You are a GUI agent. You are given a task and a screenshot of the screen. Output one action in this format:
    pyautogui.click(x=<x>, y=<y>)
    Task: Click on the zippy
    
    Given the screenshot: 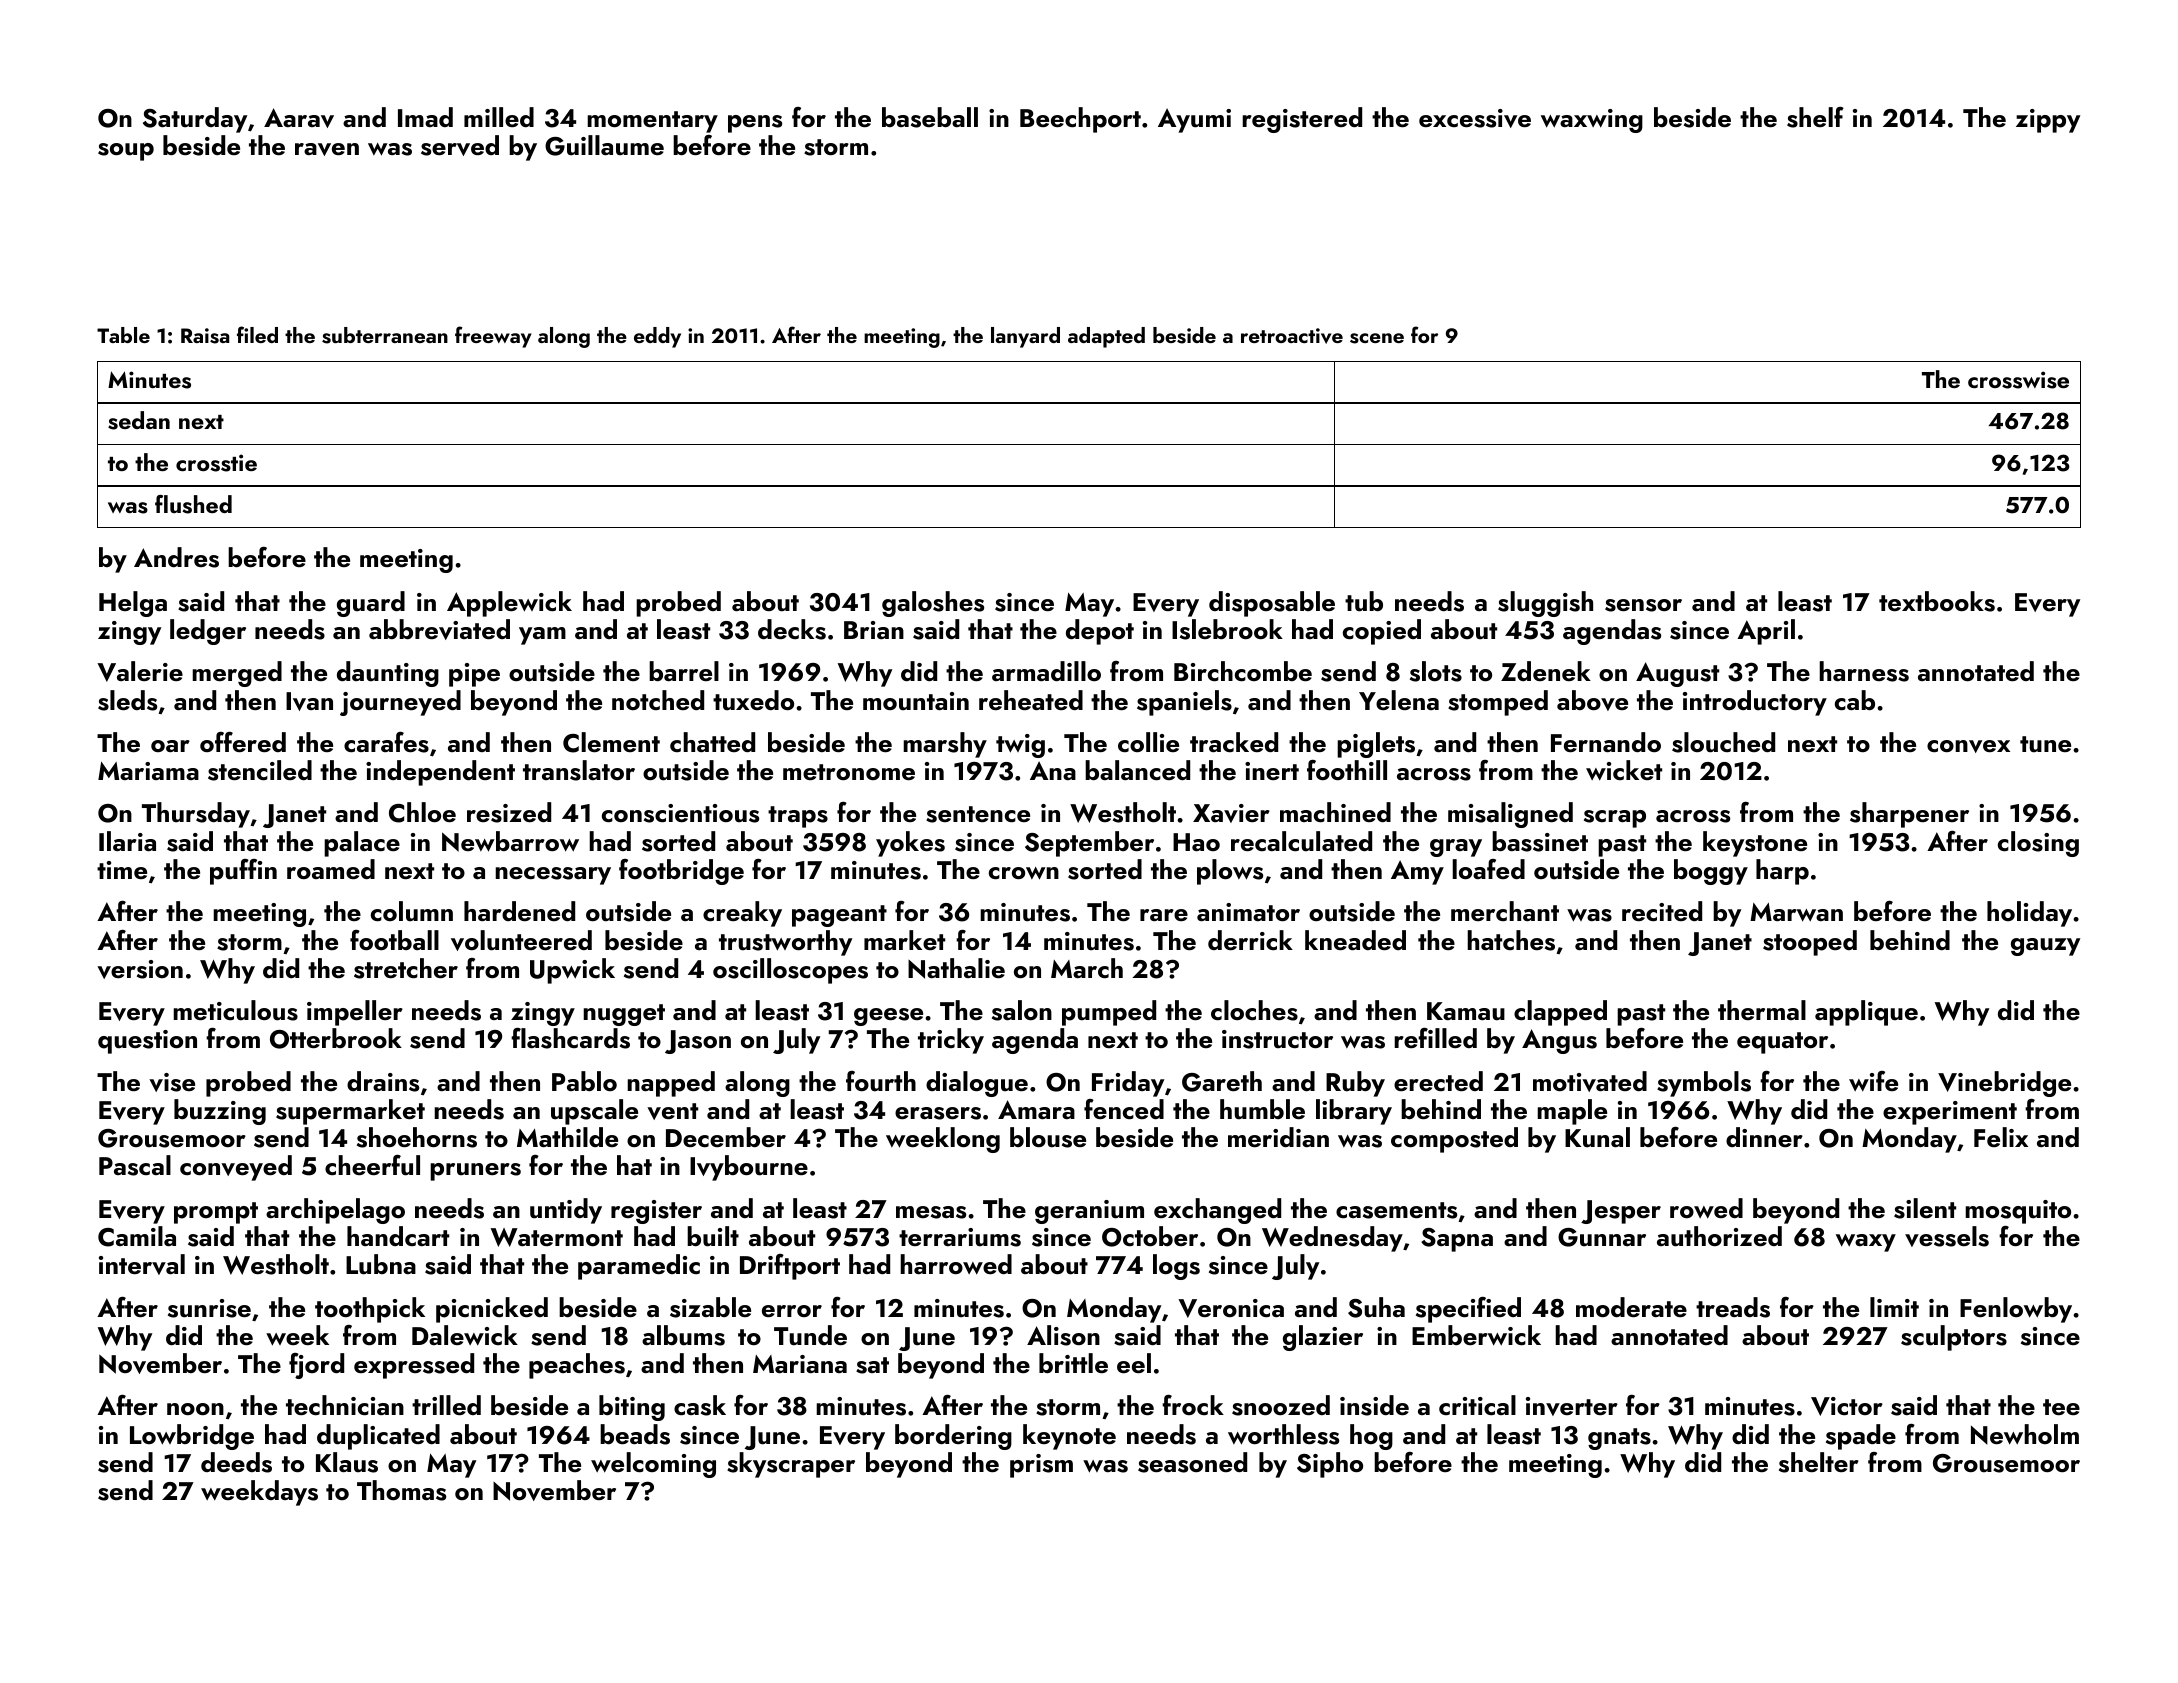 What is the action you would take?
    pyautogui.click(x=2048, y=121)
